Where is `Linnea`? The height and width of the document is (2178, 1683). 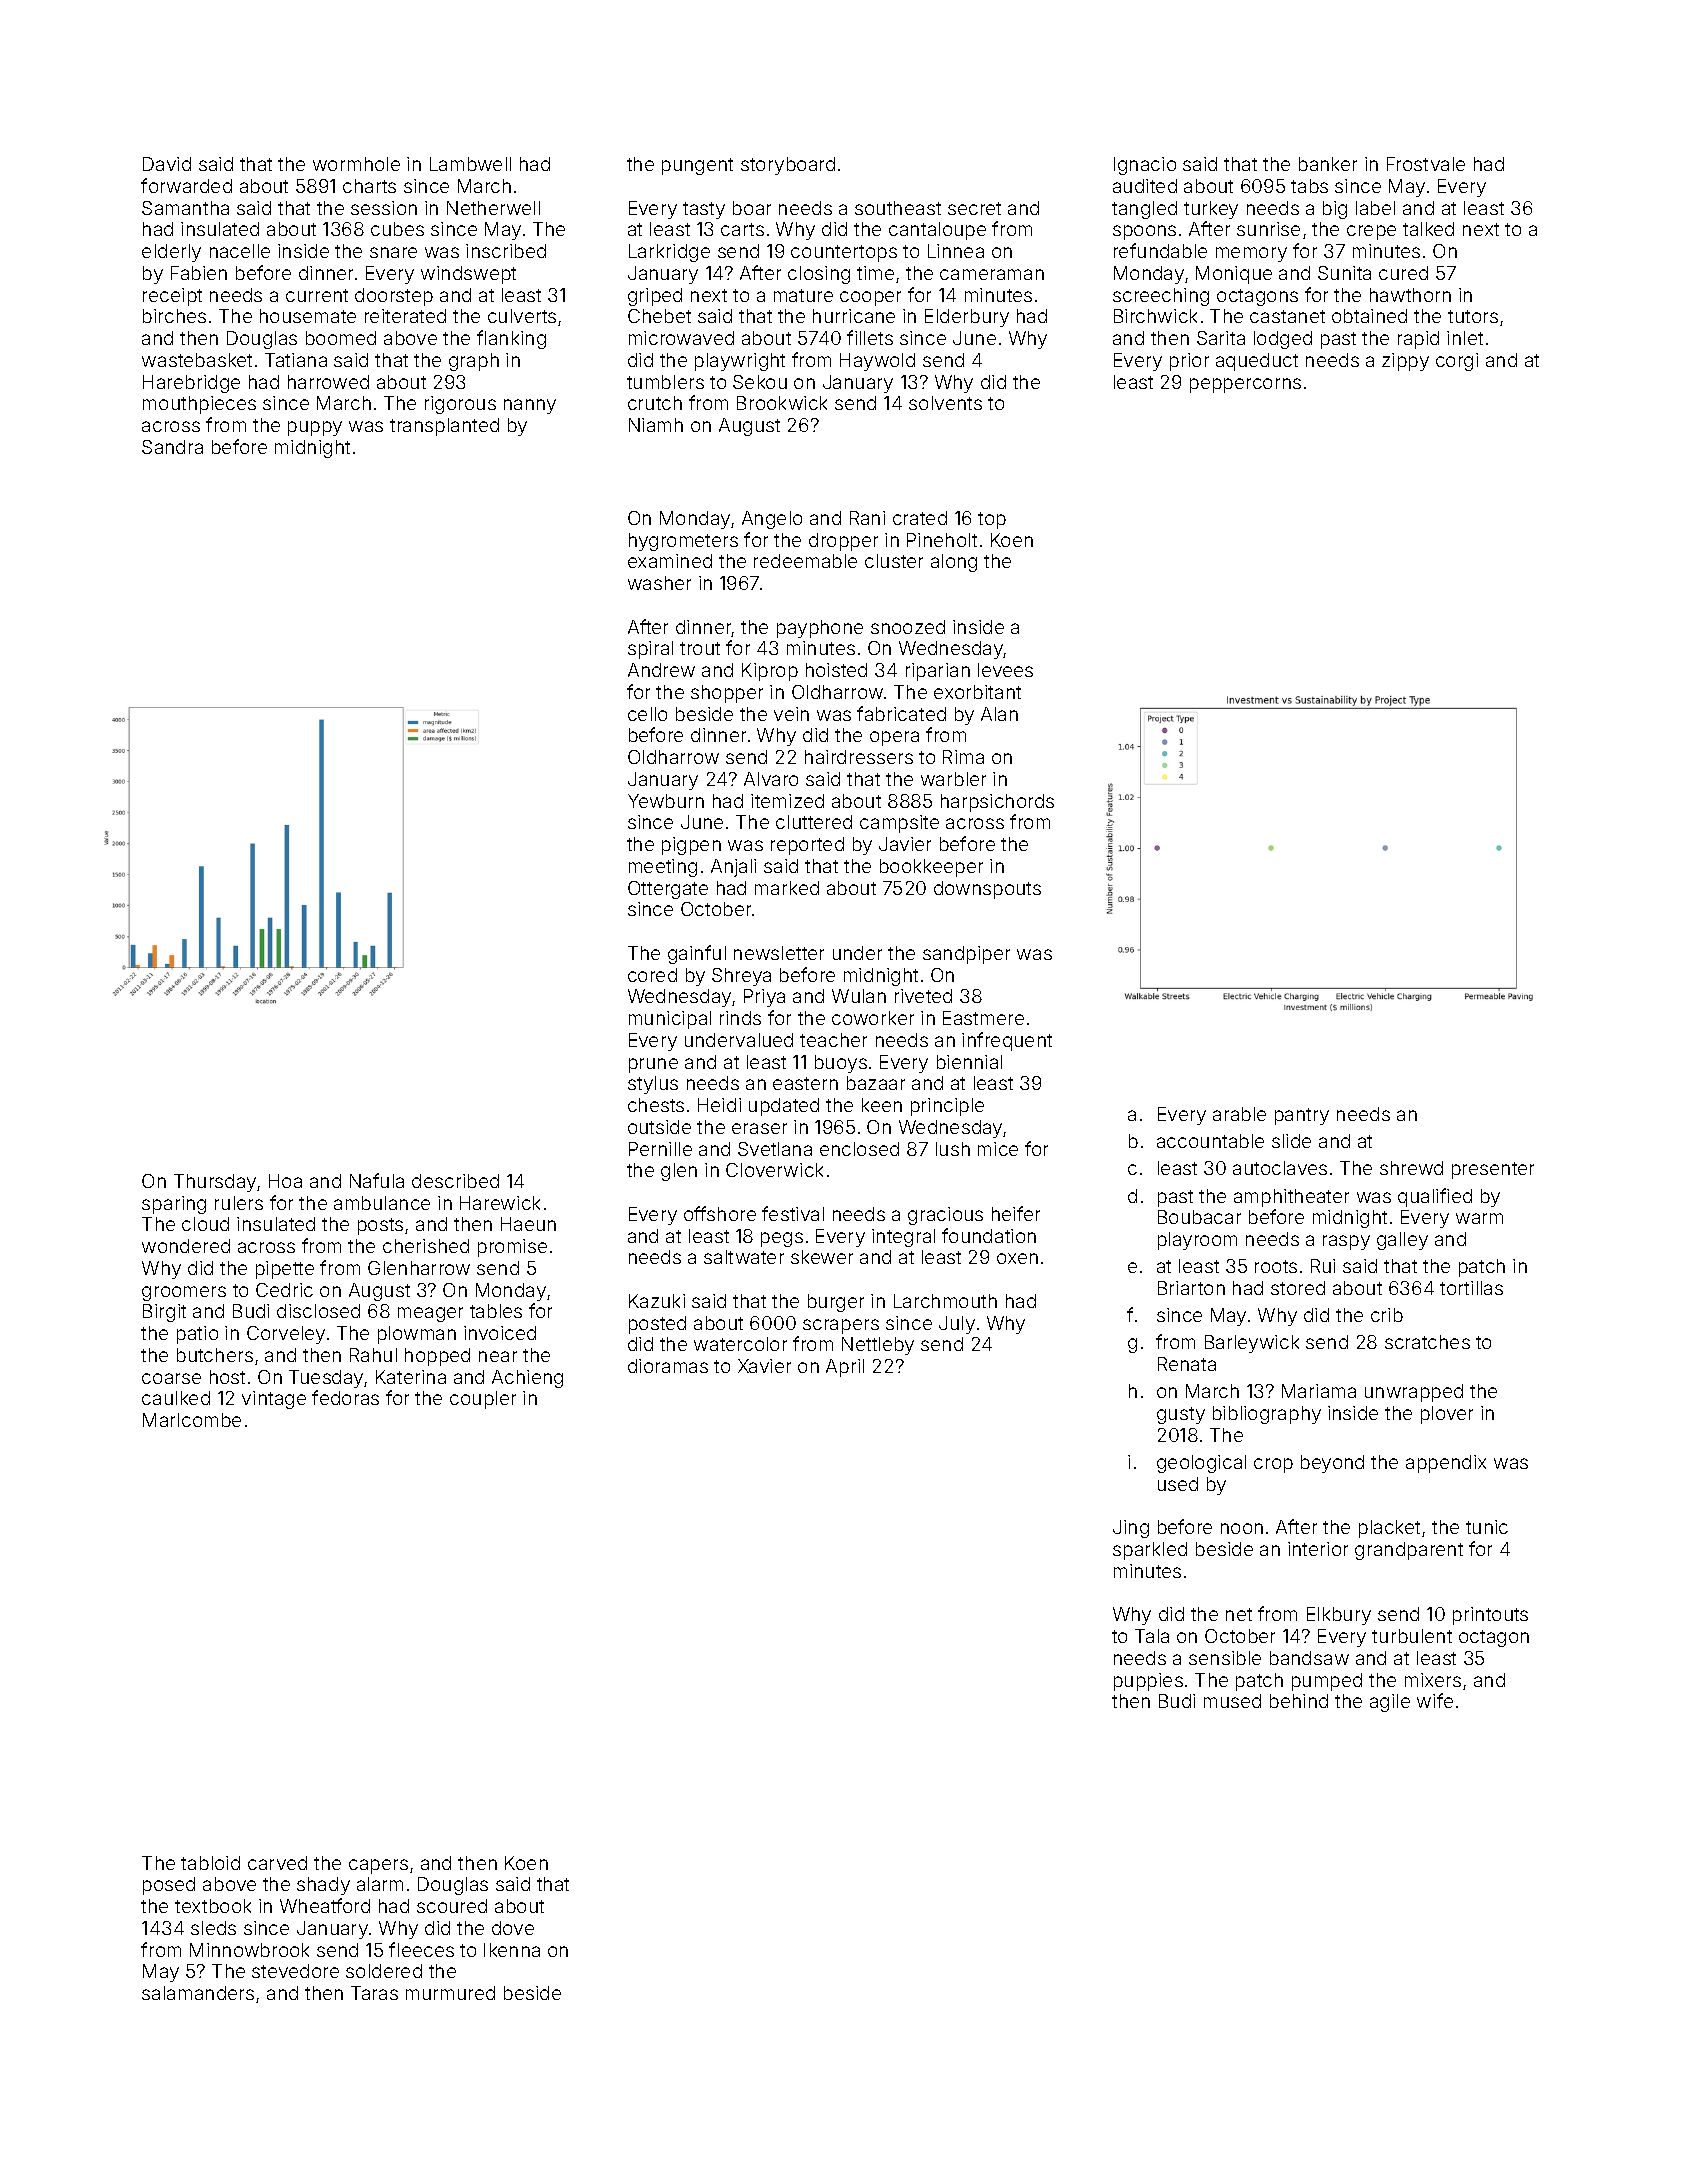 Linnea is located at coordinates (956, 251).
